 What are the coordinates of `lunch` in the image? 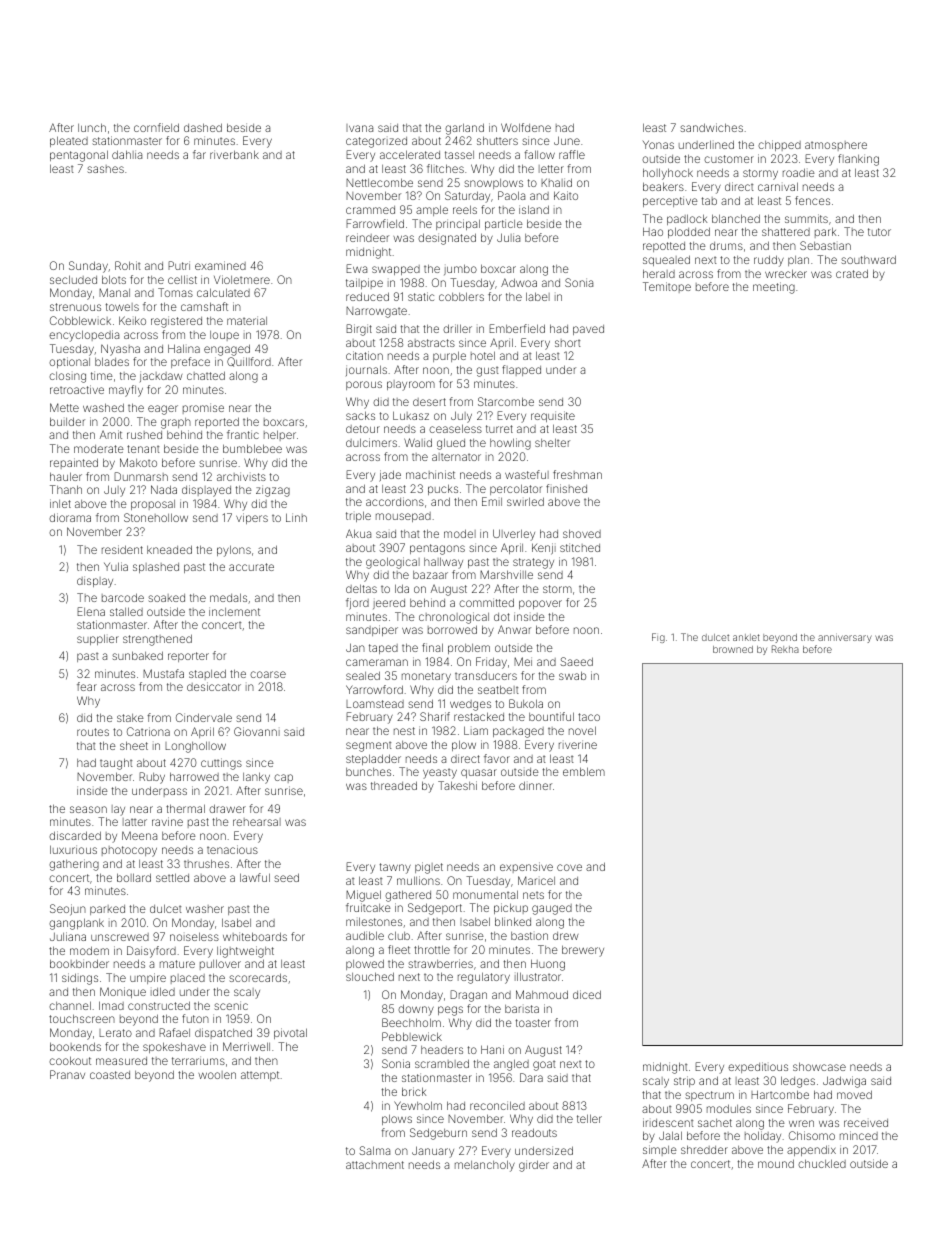 It's located at (92, 127).
